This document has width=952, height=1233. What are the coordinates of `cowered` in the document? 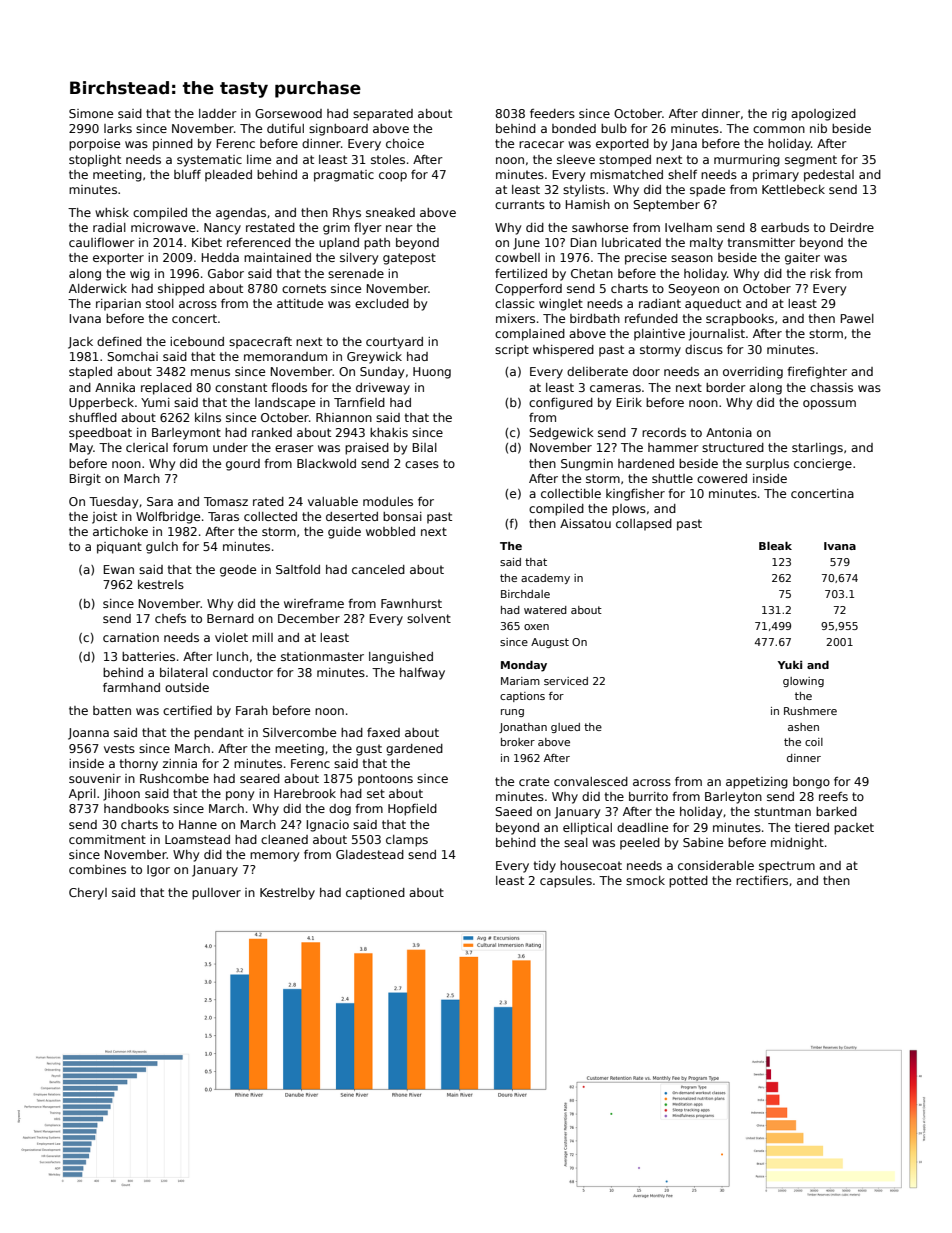 It's located at (722, 478).
